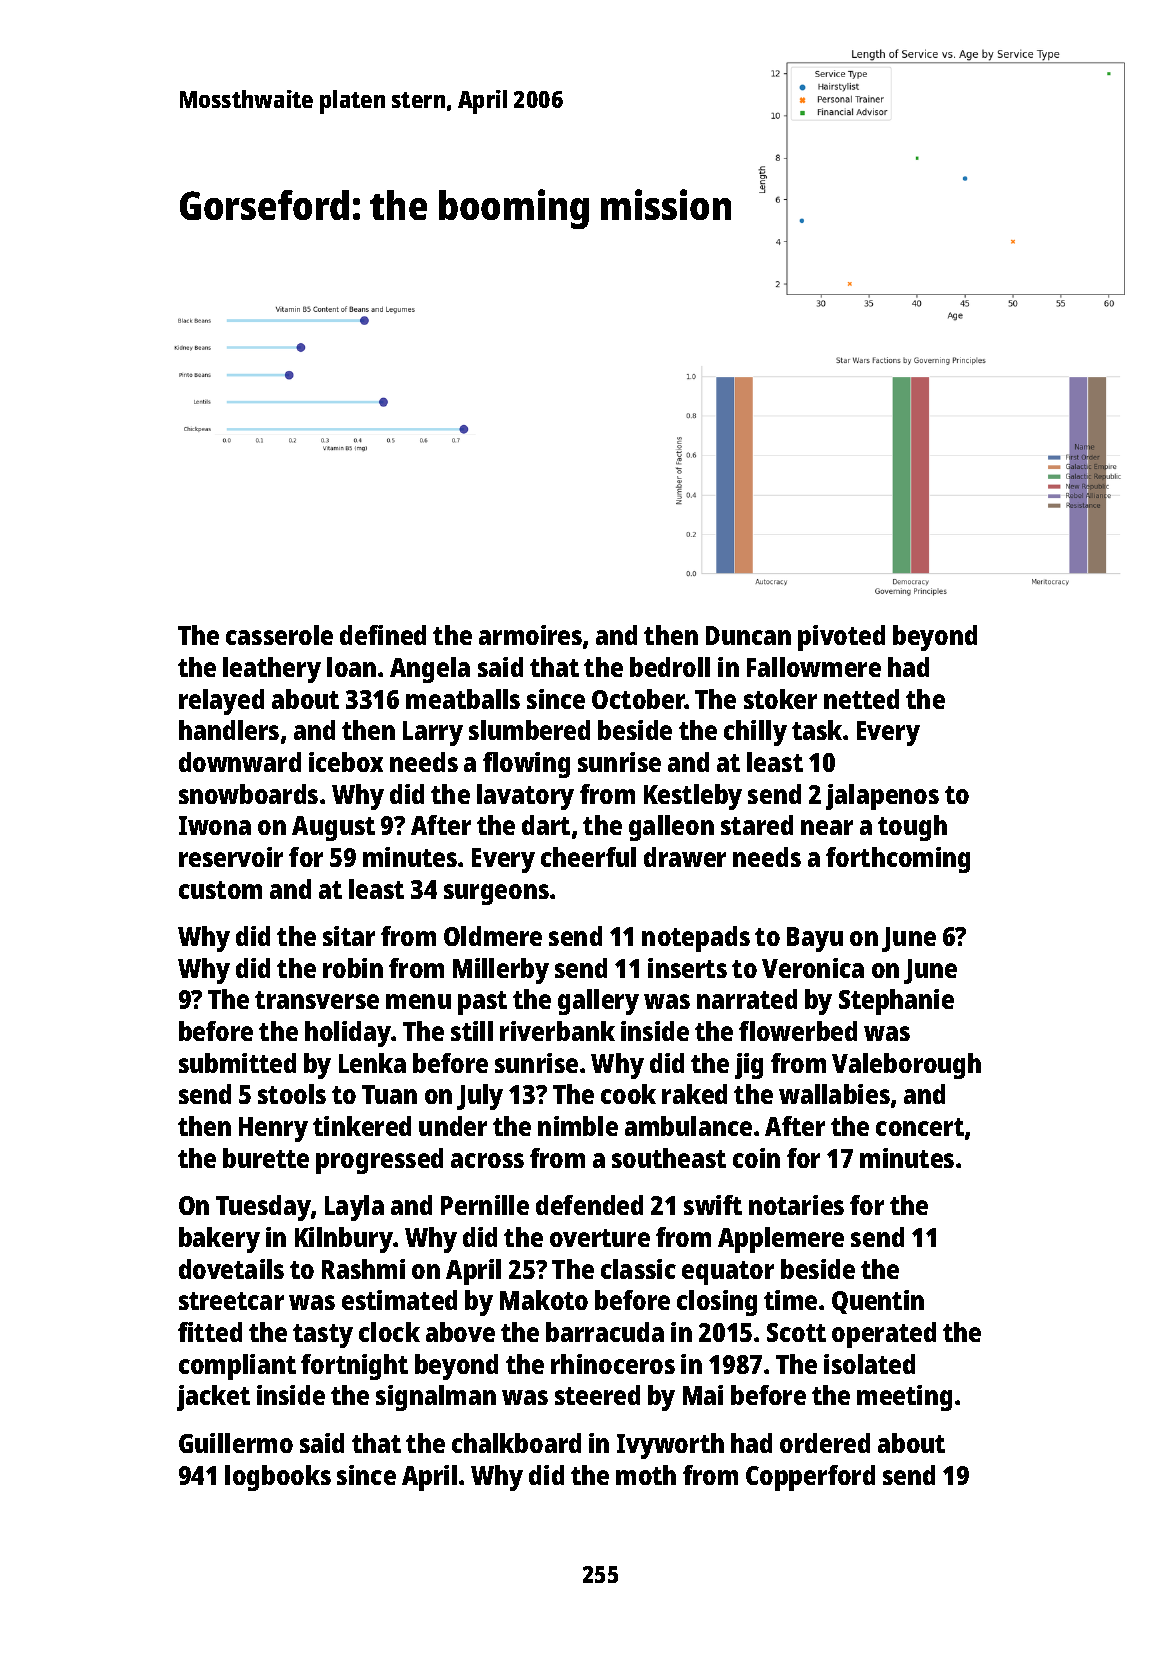 This page has width=1165, height=1654. I want to click on Larry, so click(433, 733).
